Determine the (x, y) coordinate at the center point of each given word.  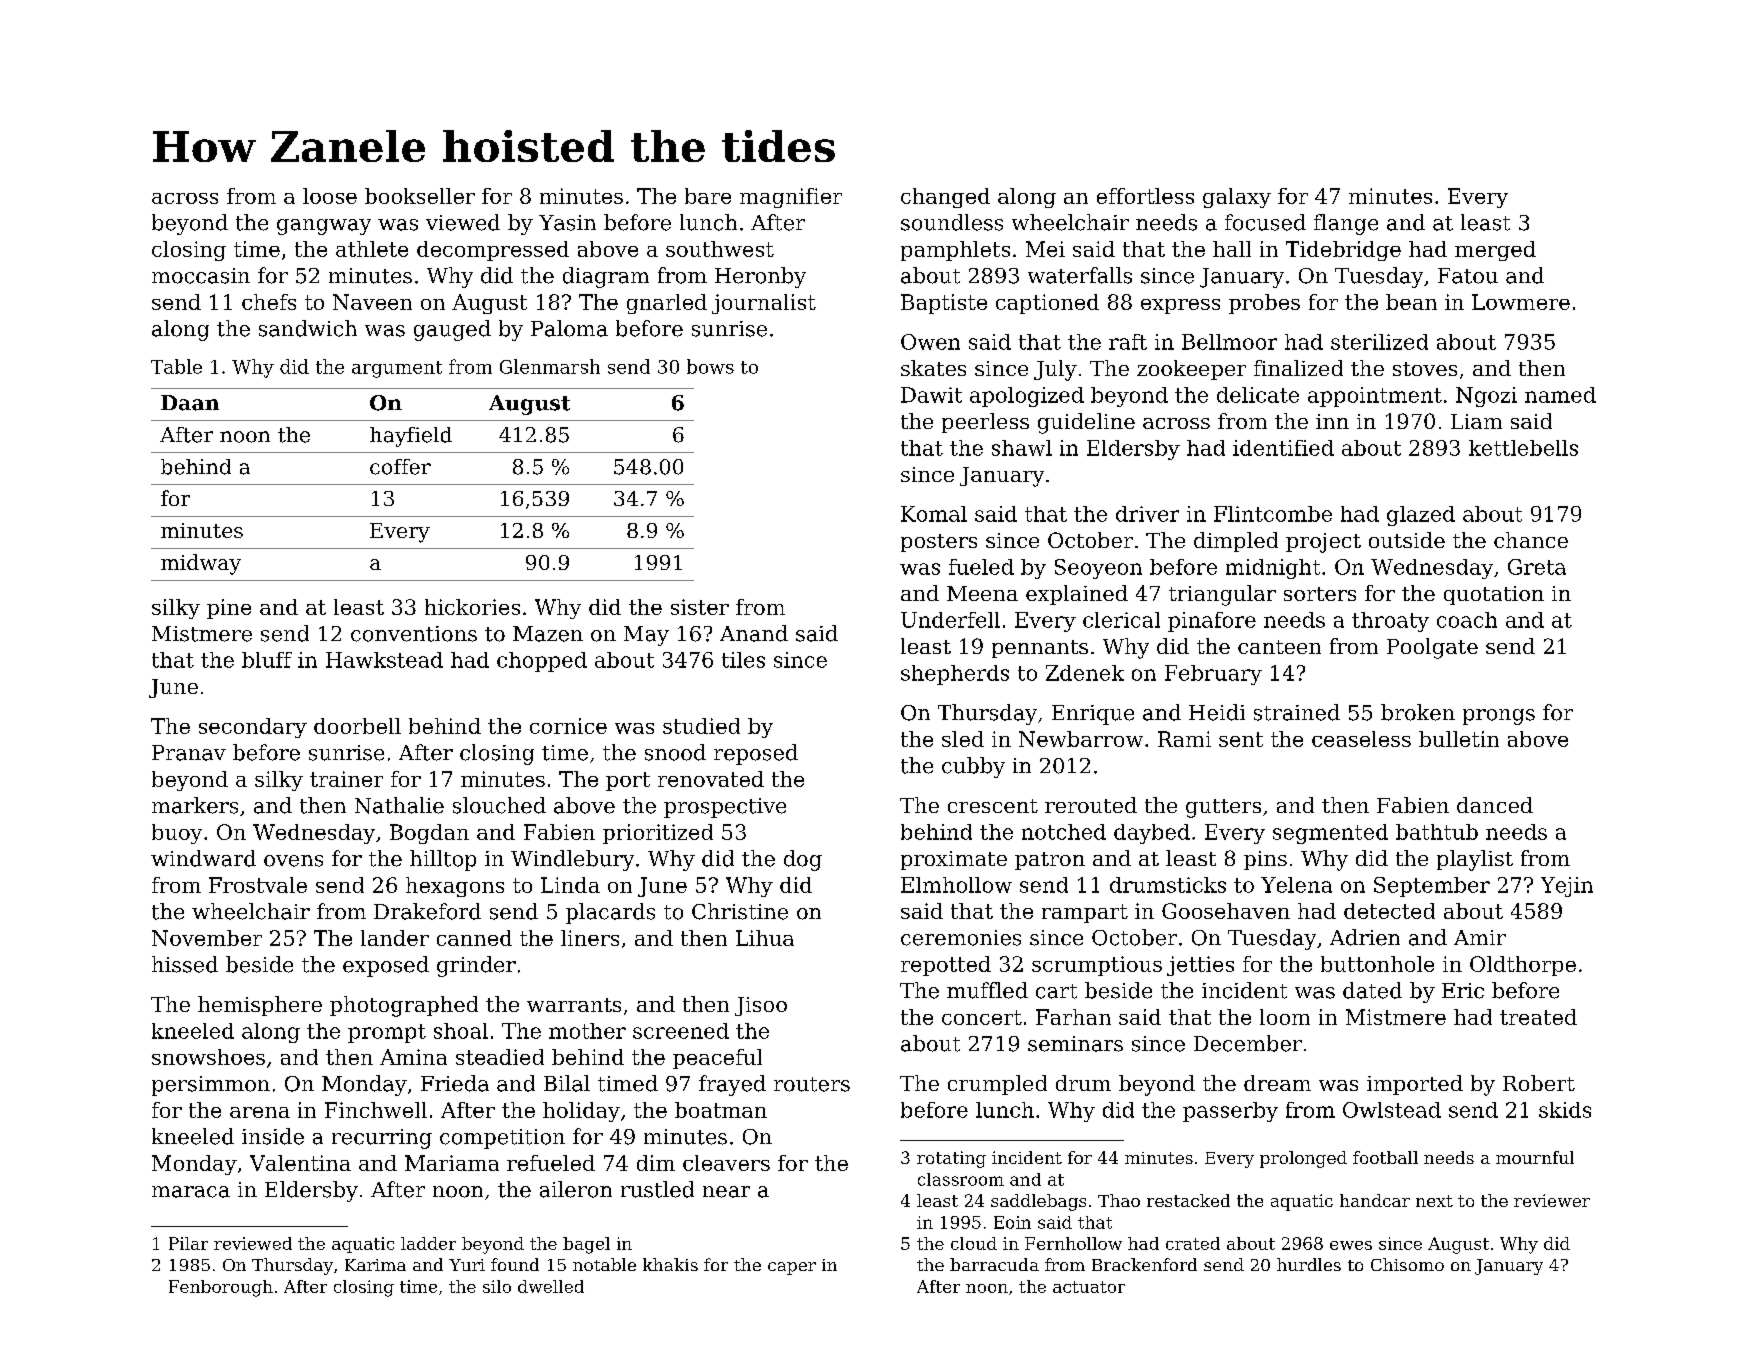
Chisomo (1407, 1264)
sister (700, 607)
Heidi (1217, 712)
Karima (375, 1265)
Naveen (372, 302)
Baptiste (944, 304)
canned (474, 938)
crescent (993, 806)
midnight (1273, 569)
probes (1264, 304)
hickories (472, 607)
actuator (1089, 1287)
